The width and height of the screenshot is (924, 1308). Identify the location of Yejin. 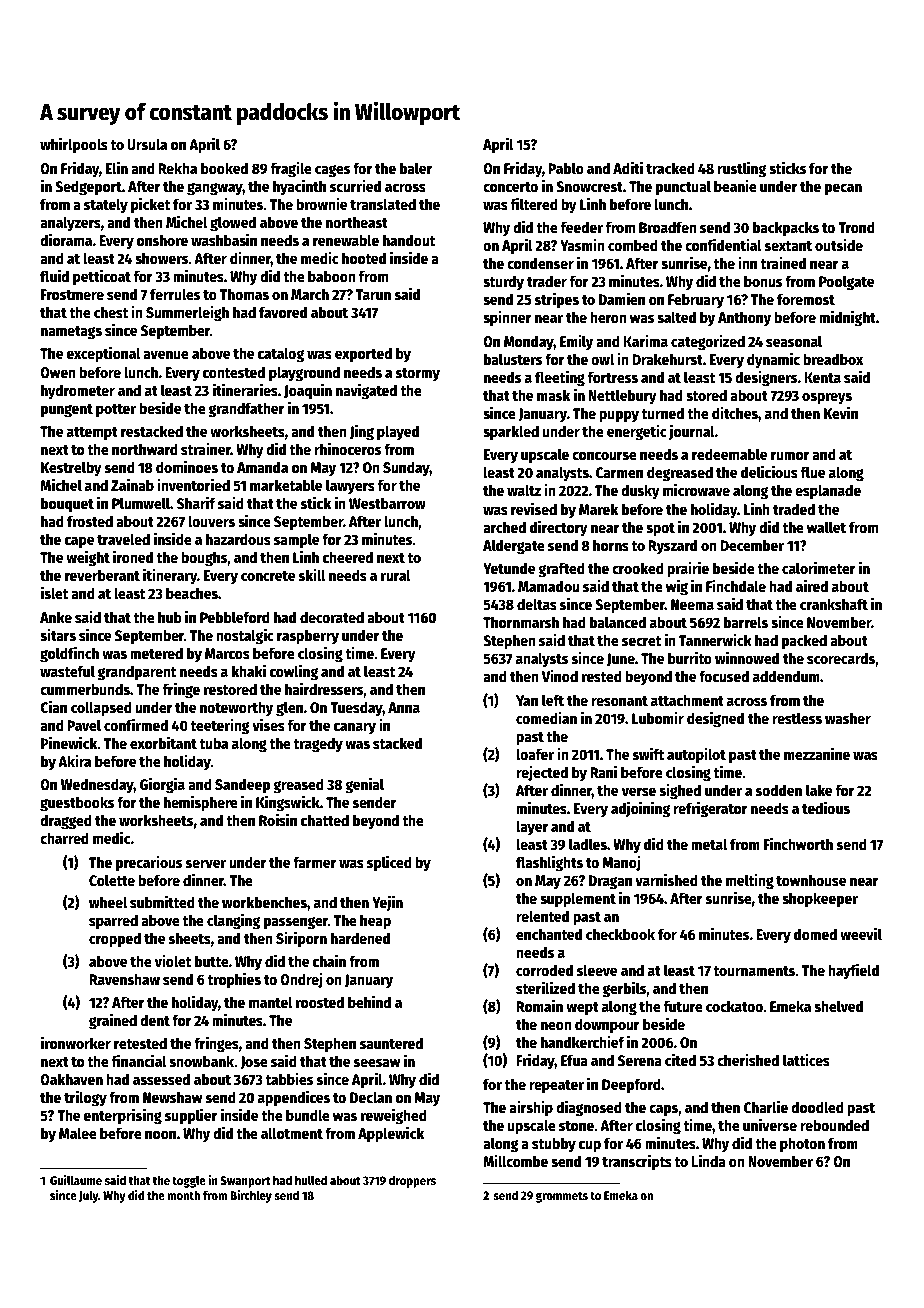
(387, 903).
